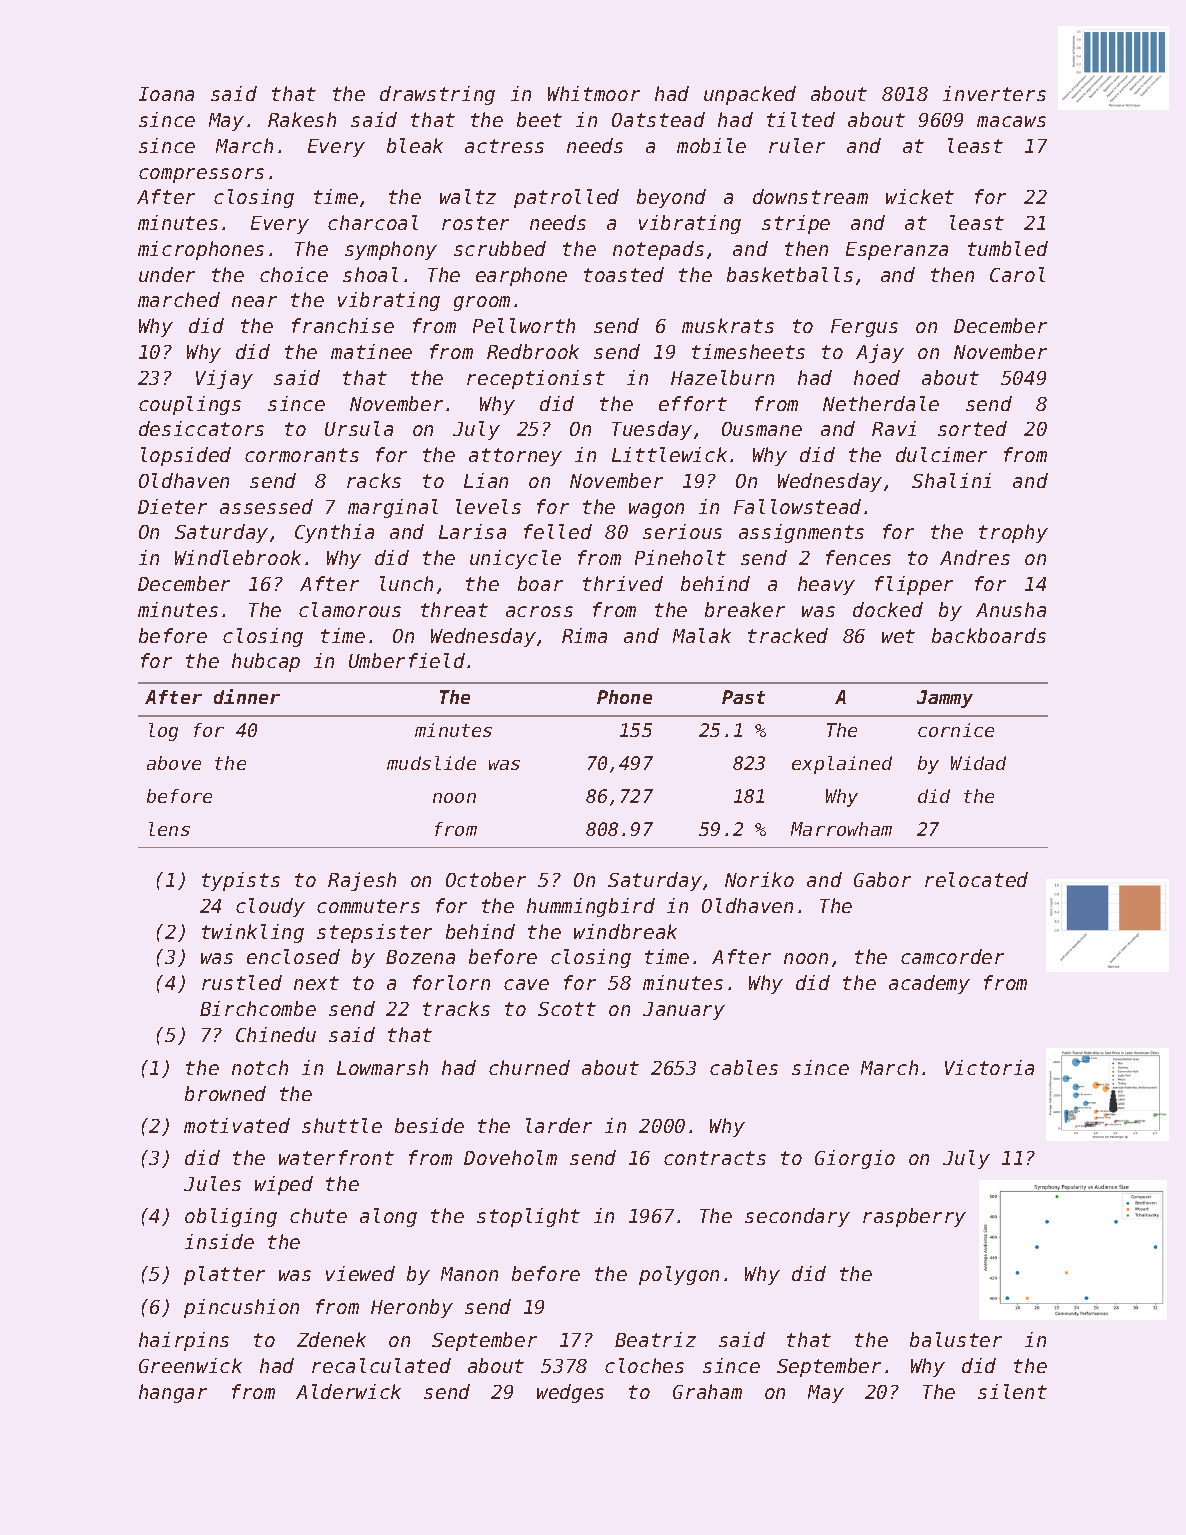 Image resolution: width=1186 pixels, height=1535 pixels. Describe the element at coordinates (334, 533) in the document. I see `Cynthia` at that location.
